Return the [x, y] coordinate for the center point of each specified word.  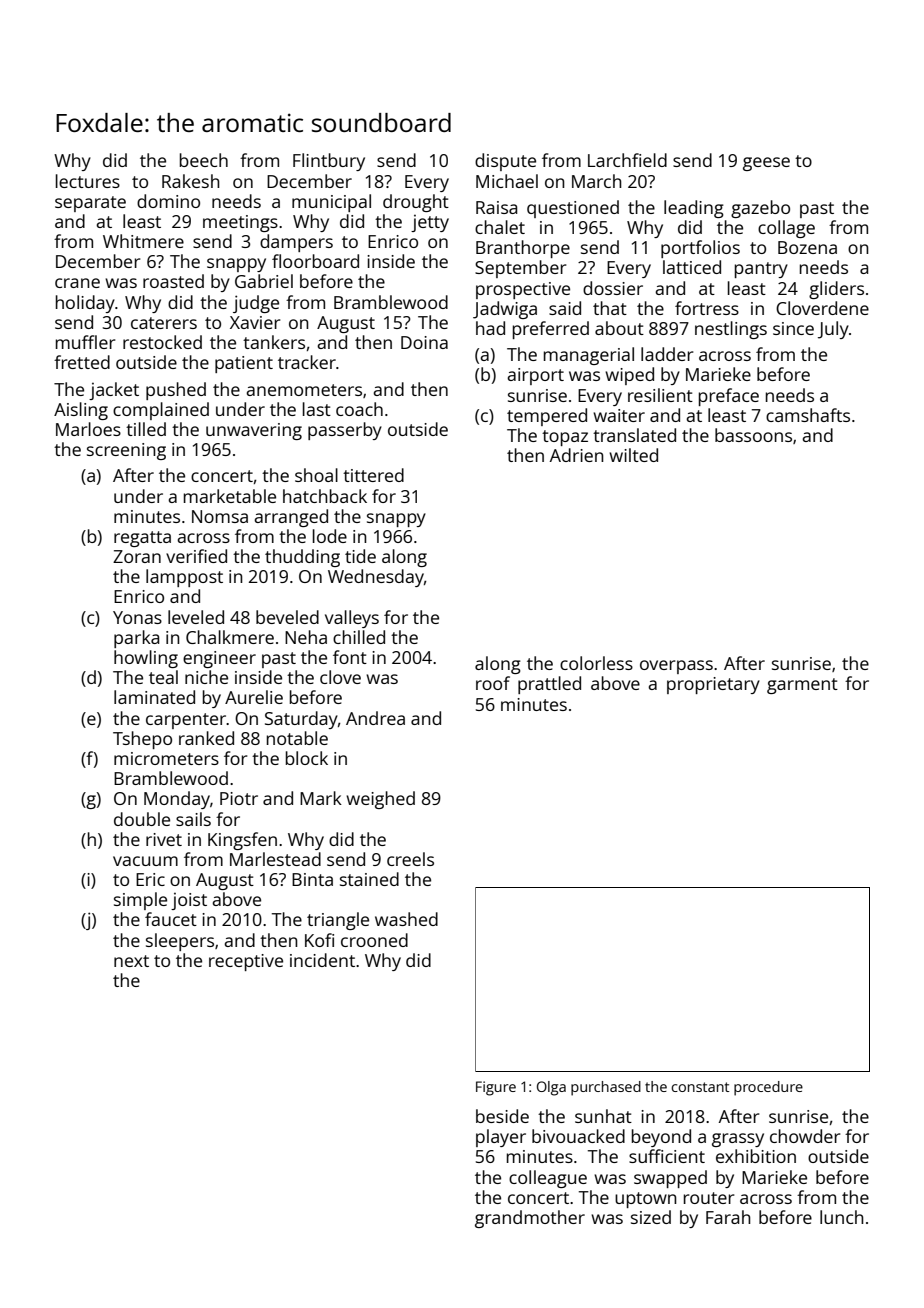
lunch [842, 1217]
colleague [548, 1179]
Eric [150, 879]
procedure [768, 1088]
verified [196, 556]
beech [204, 160]
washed [406, 919]
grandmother [530, 1219]
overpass [676, 667]
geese [766, 164]
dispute [505, 162]
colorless [596, 663]
